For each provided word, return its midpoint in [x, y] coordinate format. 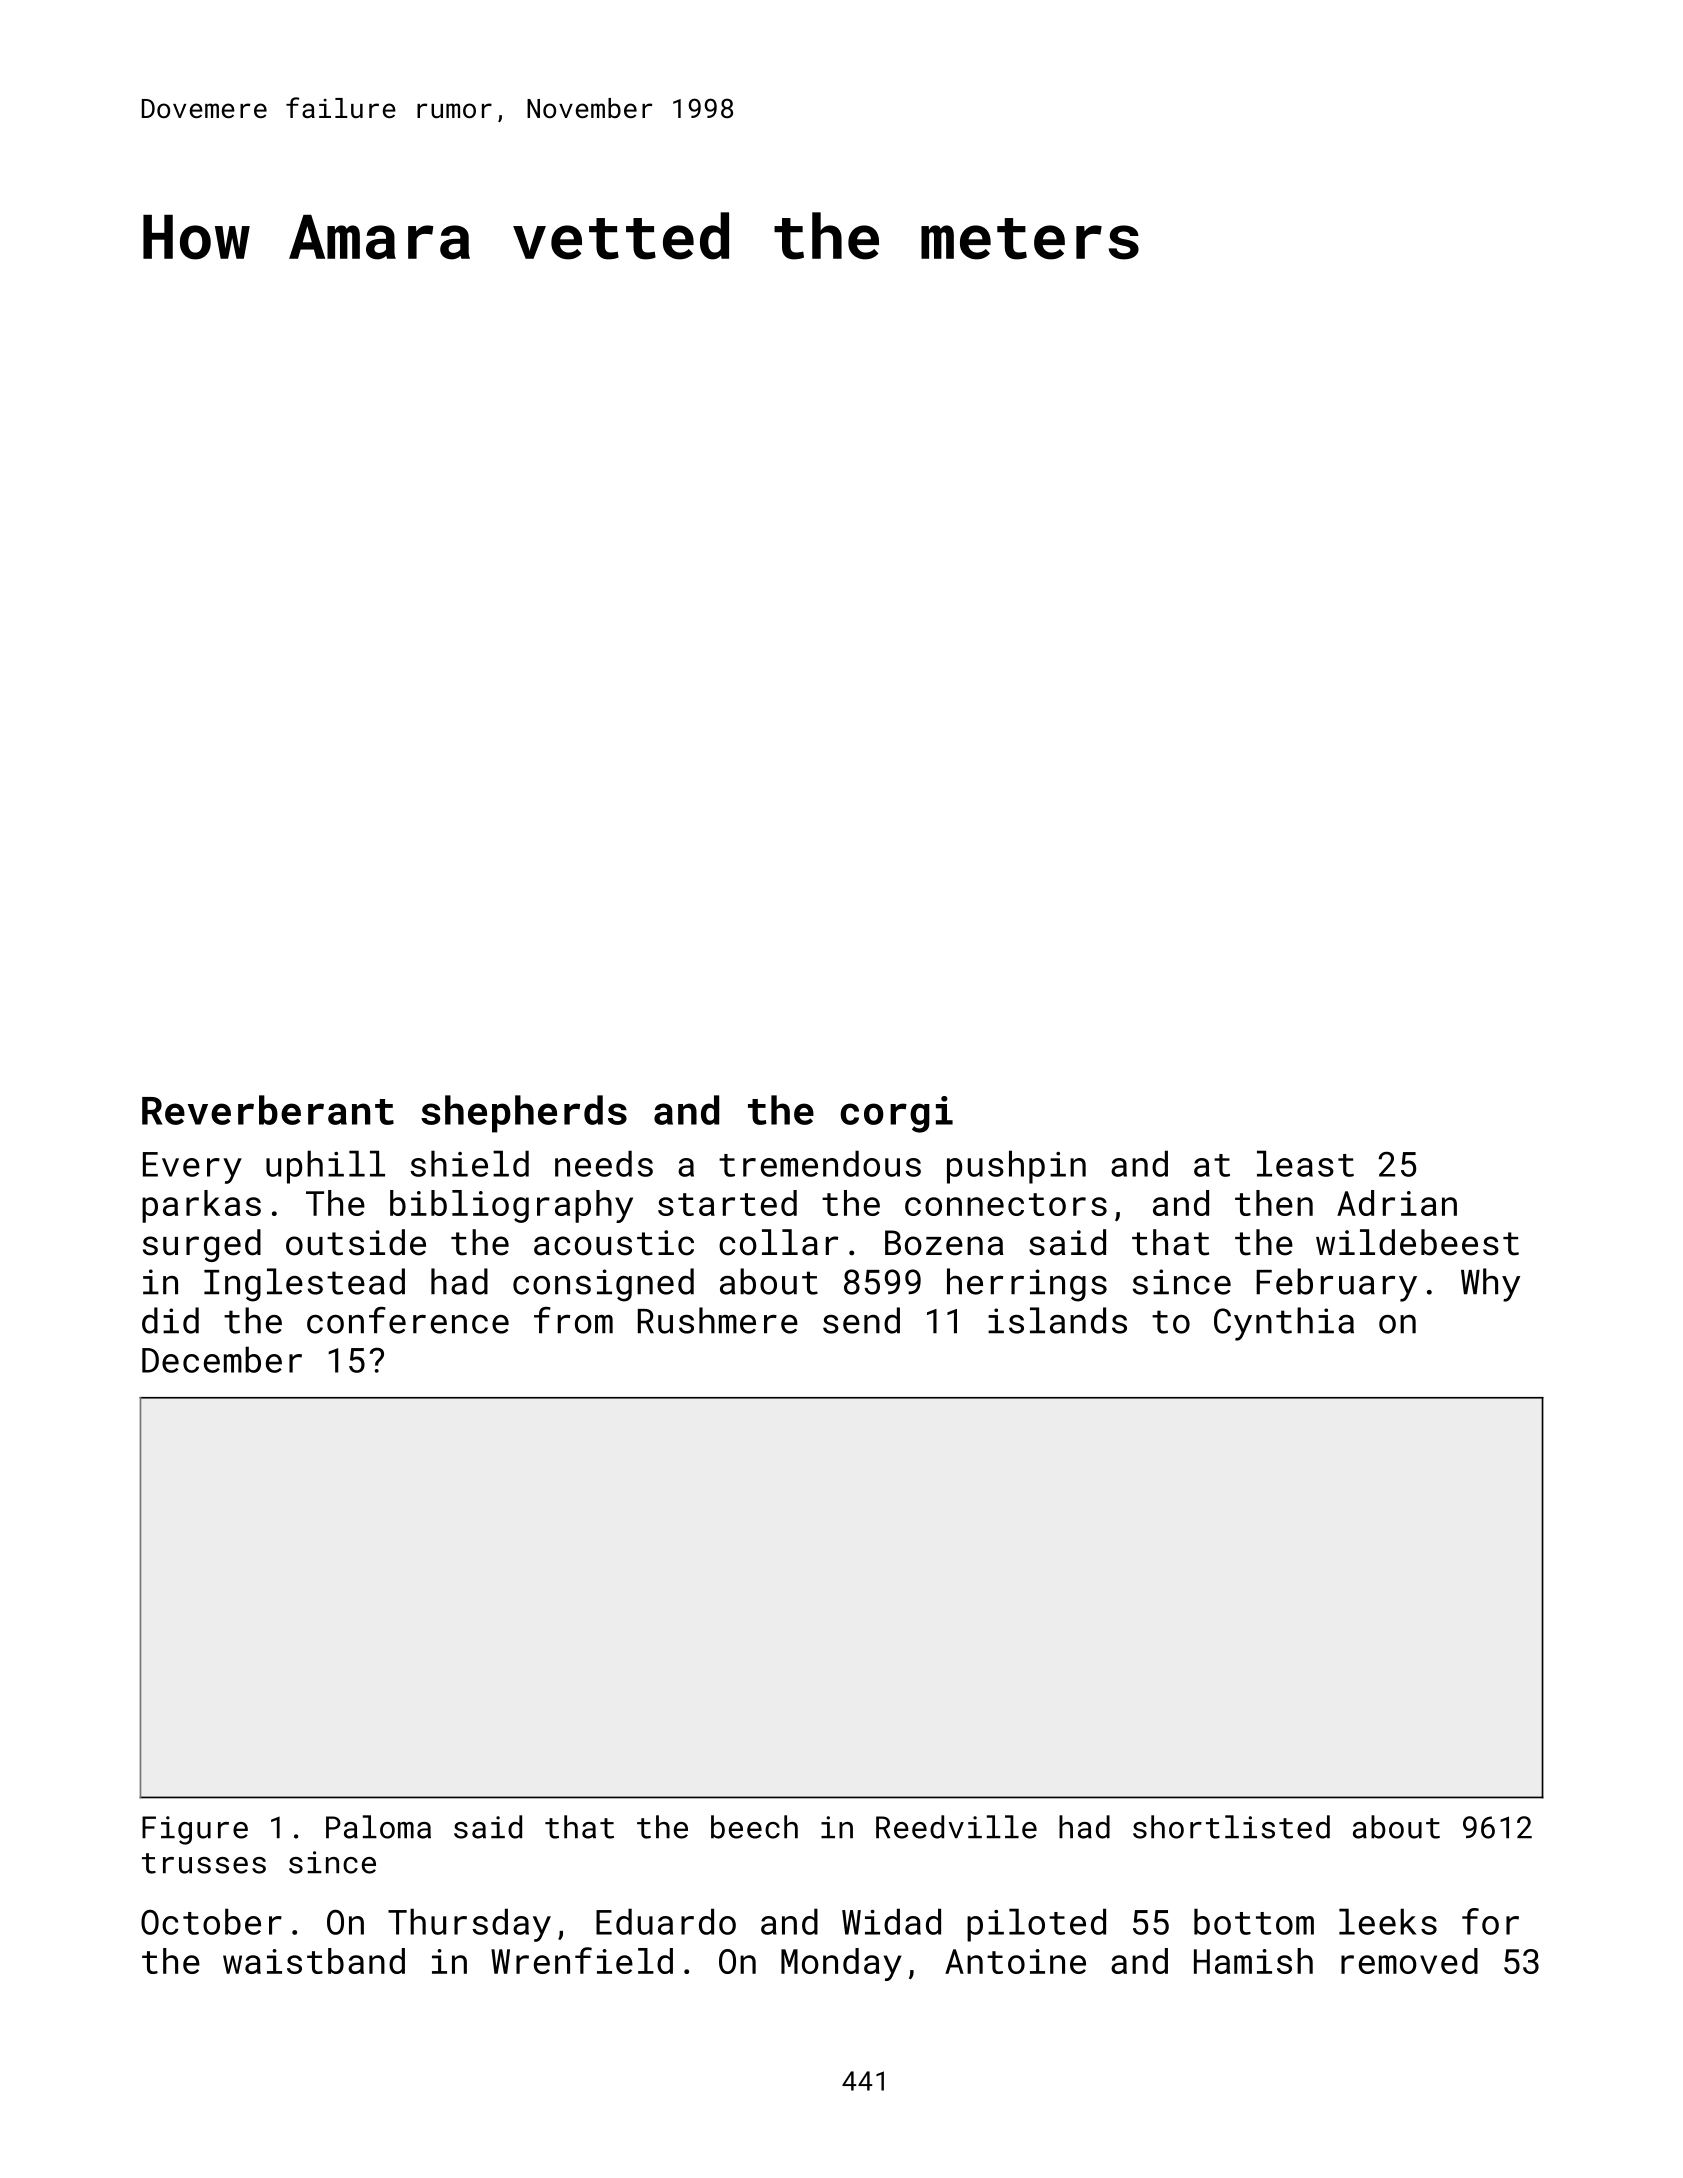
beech [754, 1827]
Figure [195, 1830]
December [222, 1359]
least [1305, 1163]
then [1274, 1203]
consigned [603, 1285]
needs [604, 1163]
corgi [896, 1114]
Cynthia [1284, 1324]
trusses [204, 1863]
